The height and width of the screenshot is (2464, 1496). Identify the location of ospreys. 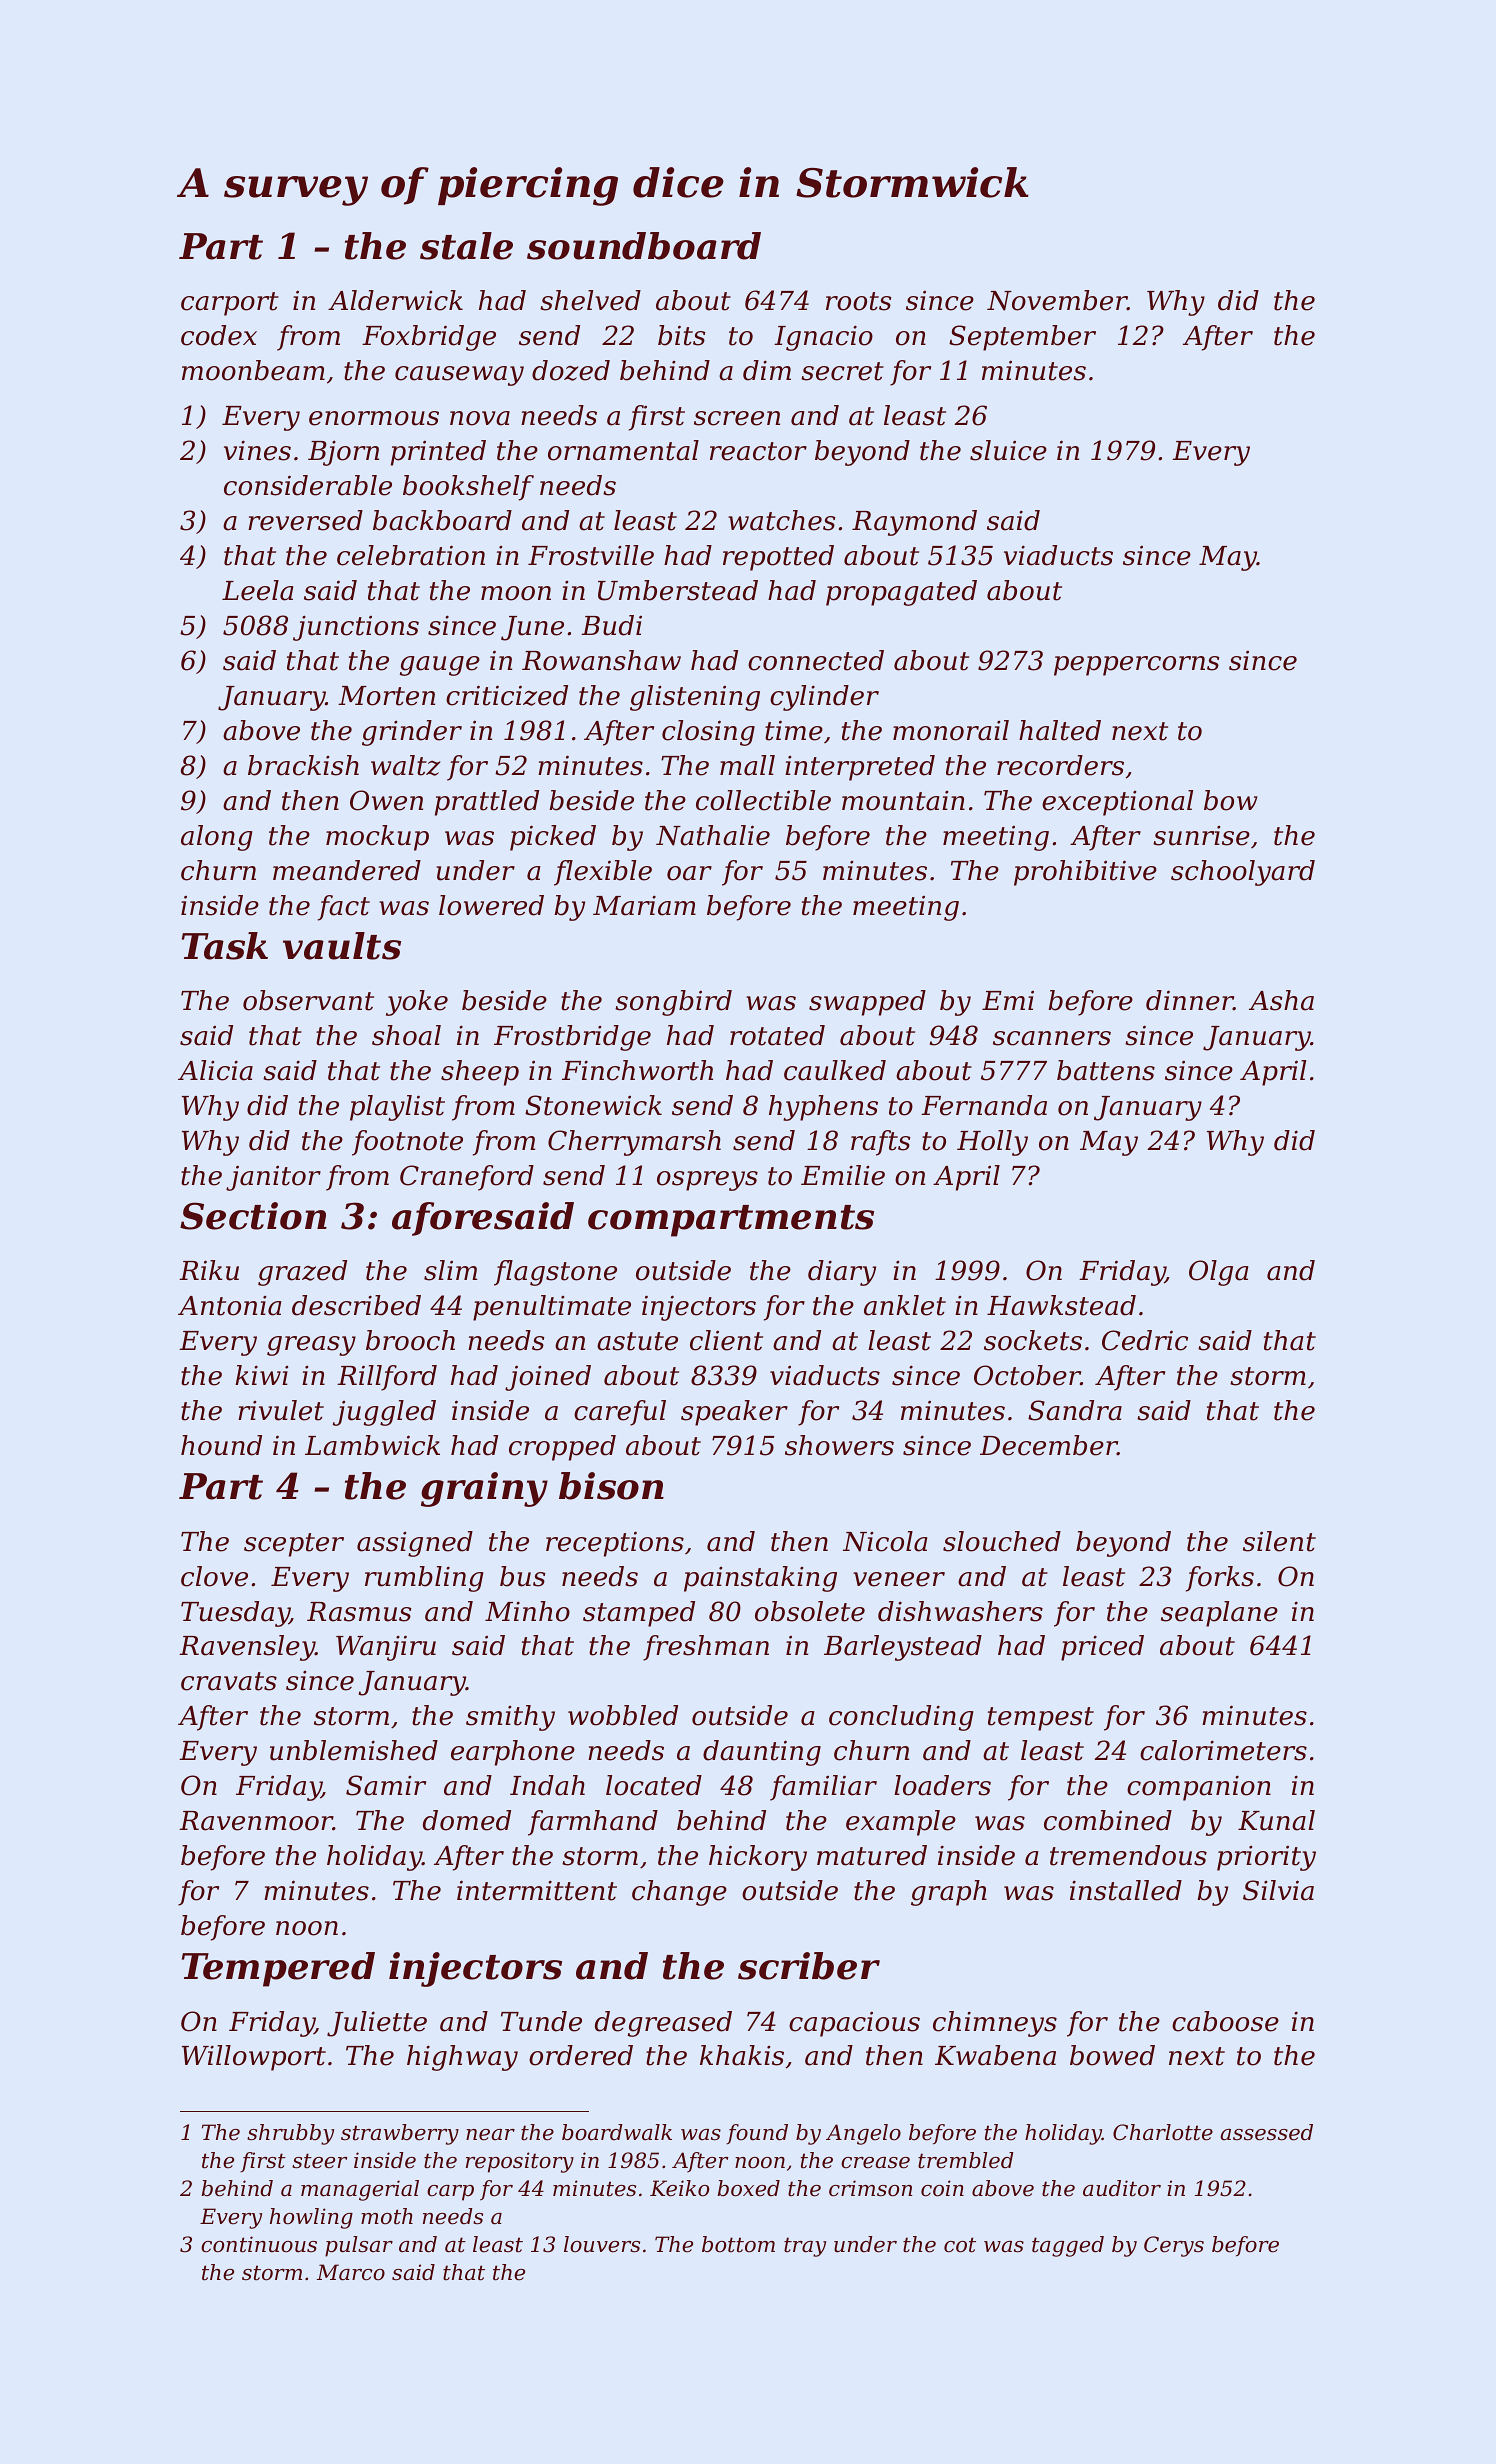
(707, 1181).
